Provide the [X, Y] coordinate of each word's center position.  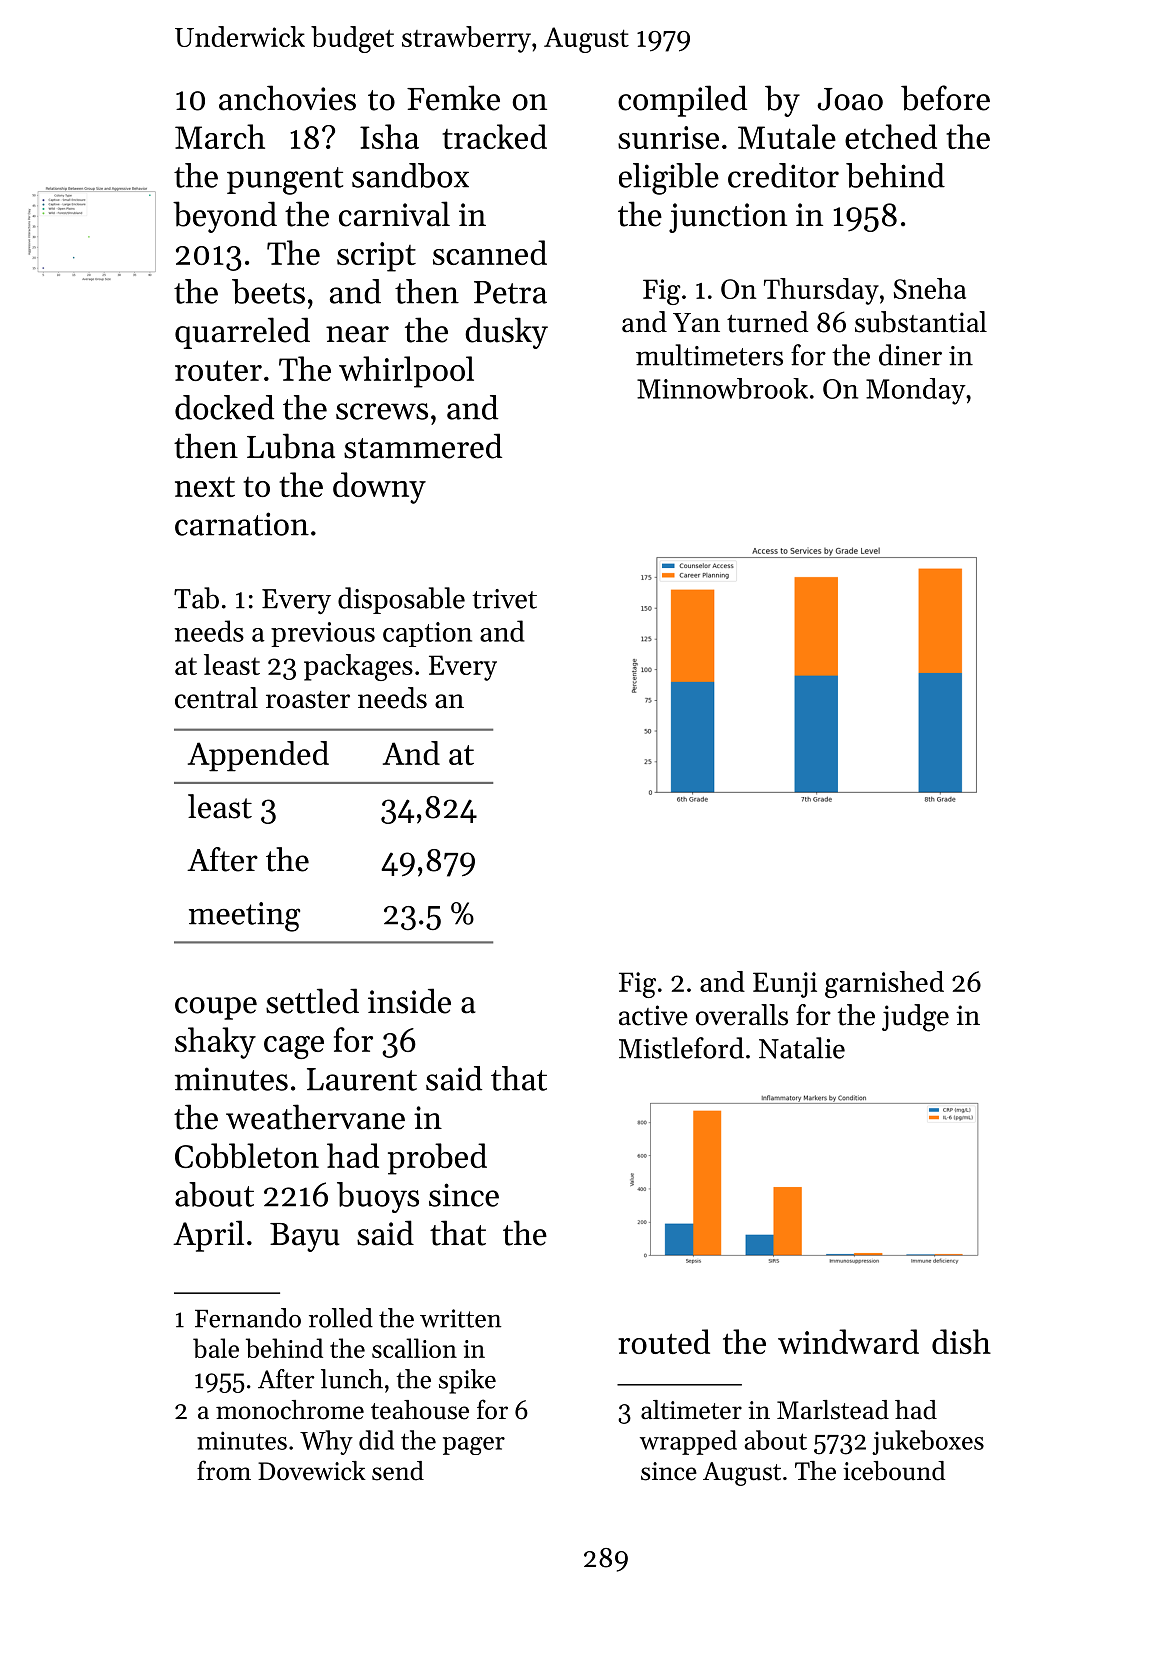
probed [437, 1159]
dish [961, 1341]
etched [891, 136]
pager [474, 1446]
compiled [682, 101]
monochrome [290, 1410]
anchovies [287, 98]
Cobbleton [247, 1155]
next [205, 486]
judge [915, 1018]
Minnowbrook [722, 388]
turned [767, 322]
